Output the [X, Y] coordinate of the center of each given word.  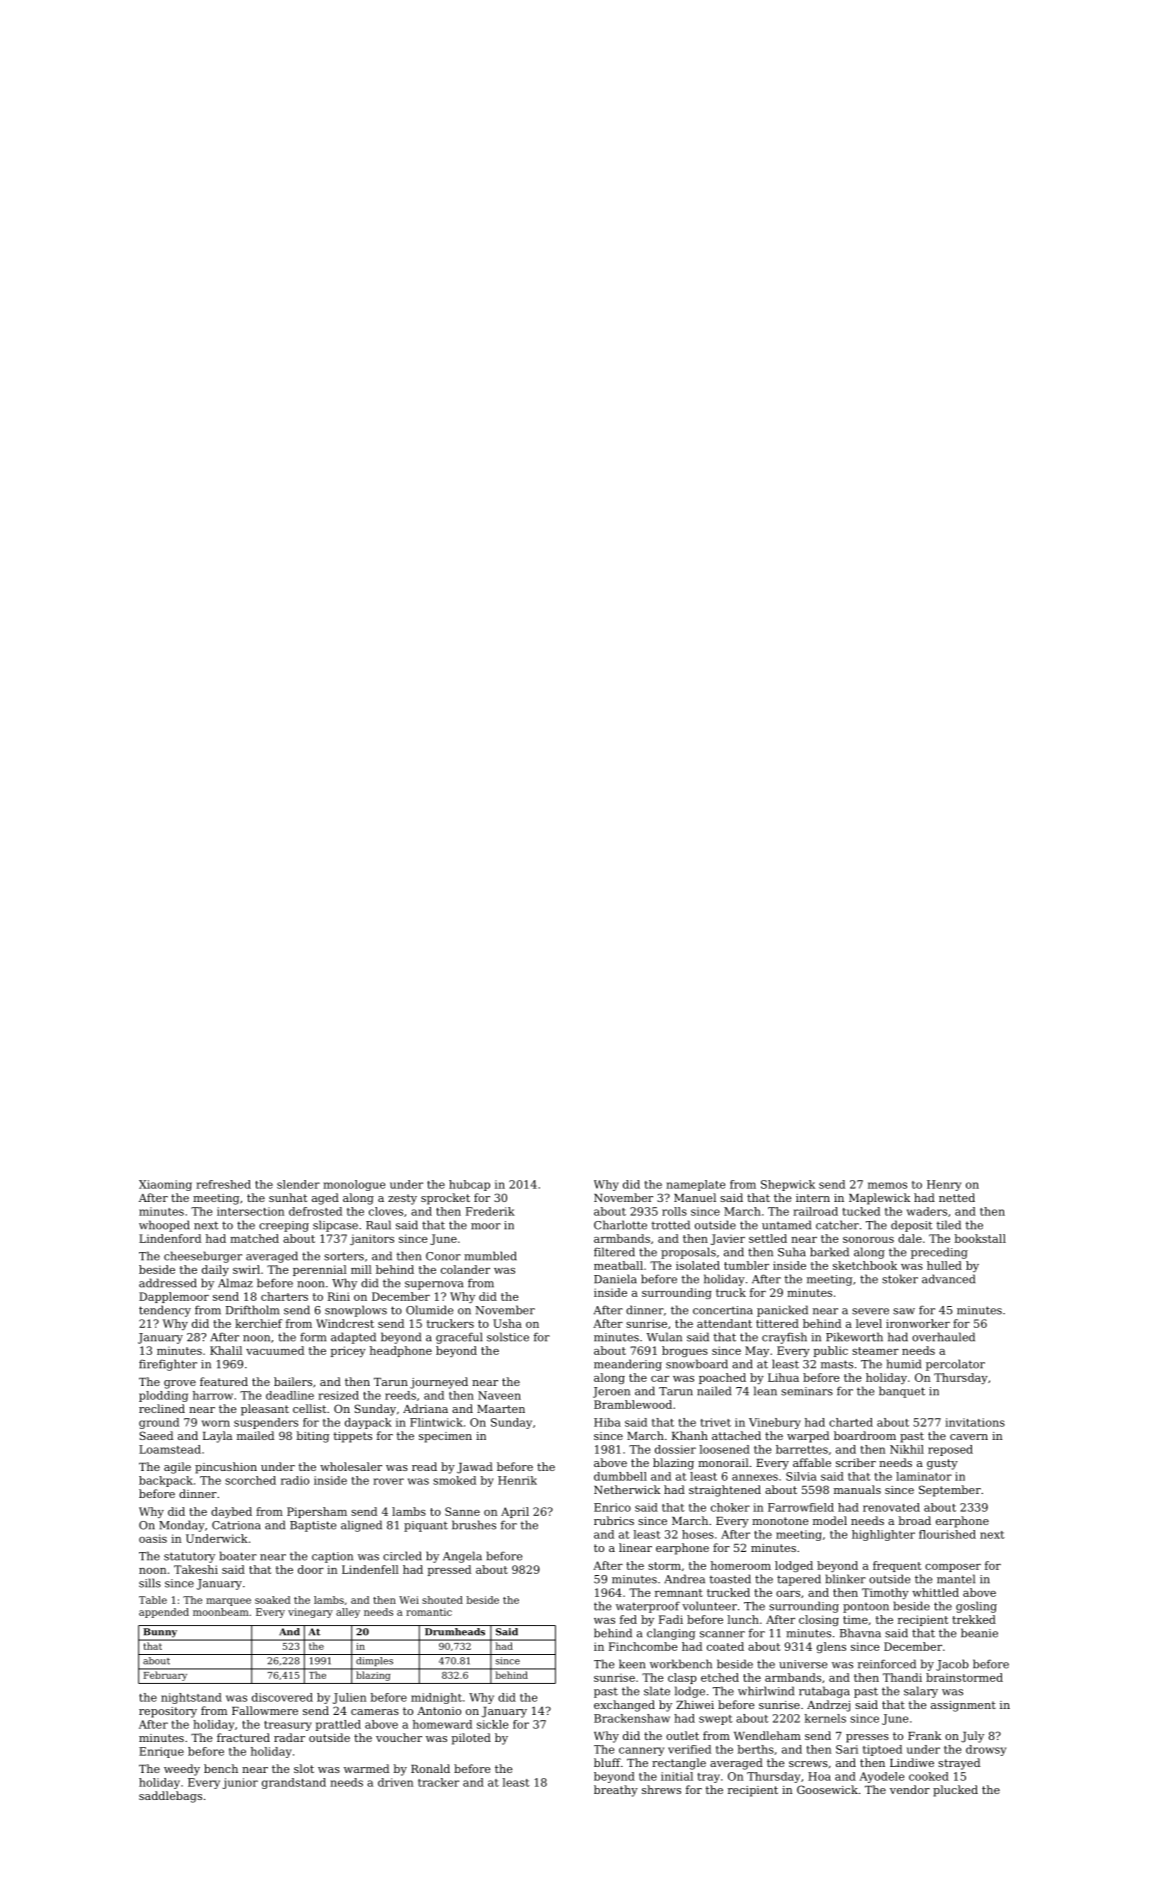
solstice [508, 1337]
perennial [320, 1270]
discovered [282, 1697]
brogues [685, 1351]
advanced [948, 1279]
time [855, 1620]
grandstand [294, 1783]
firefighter [168, 1365]
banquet [902, 1392]
